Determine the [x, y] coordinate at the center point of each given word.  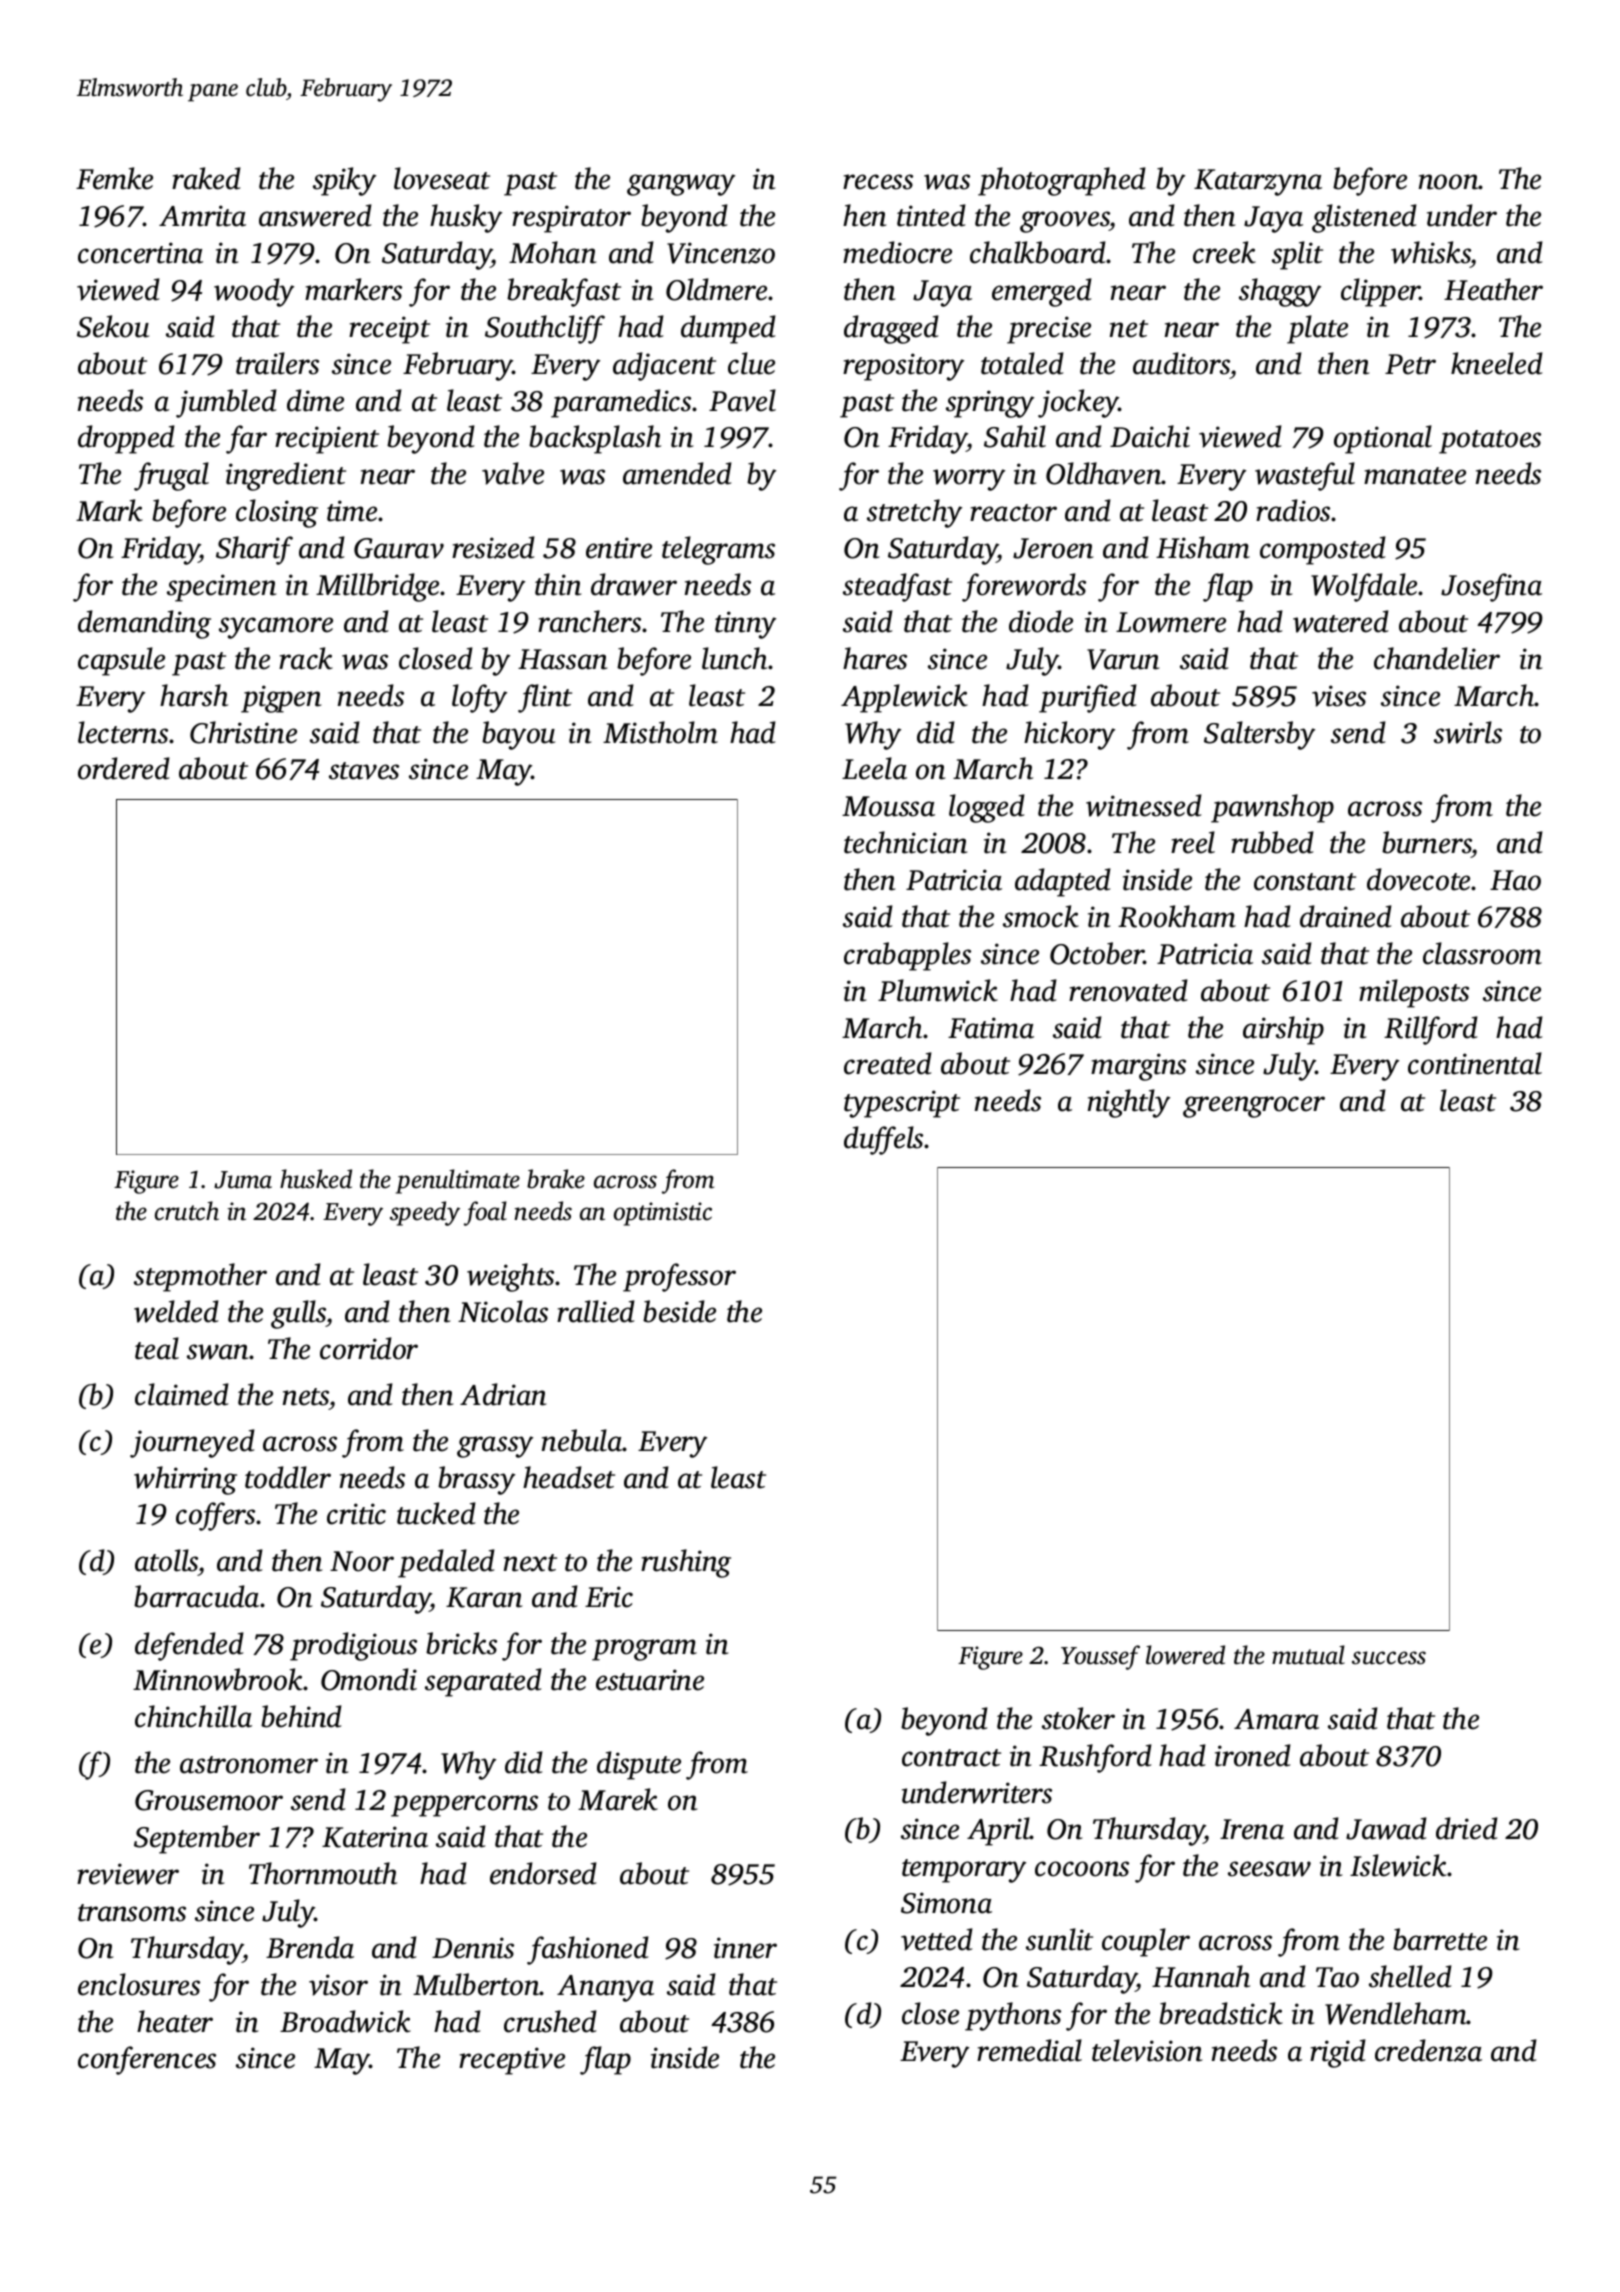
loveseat [442, 178]
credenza [1428, 2050]
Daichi [1150, 436]
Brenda [310, 1947]
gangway [681, 185]
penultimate [458, 1181]
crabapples [907, 956]
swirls [1468, 732]
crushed [550, 2021]
